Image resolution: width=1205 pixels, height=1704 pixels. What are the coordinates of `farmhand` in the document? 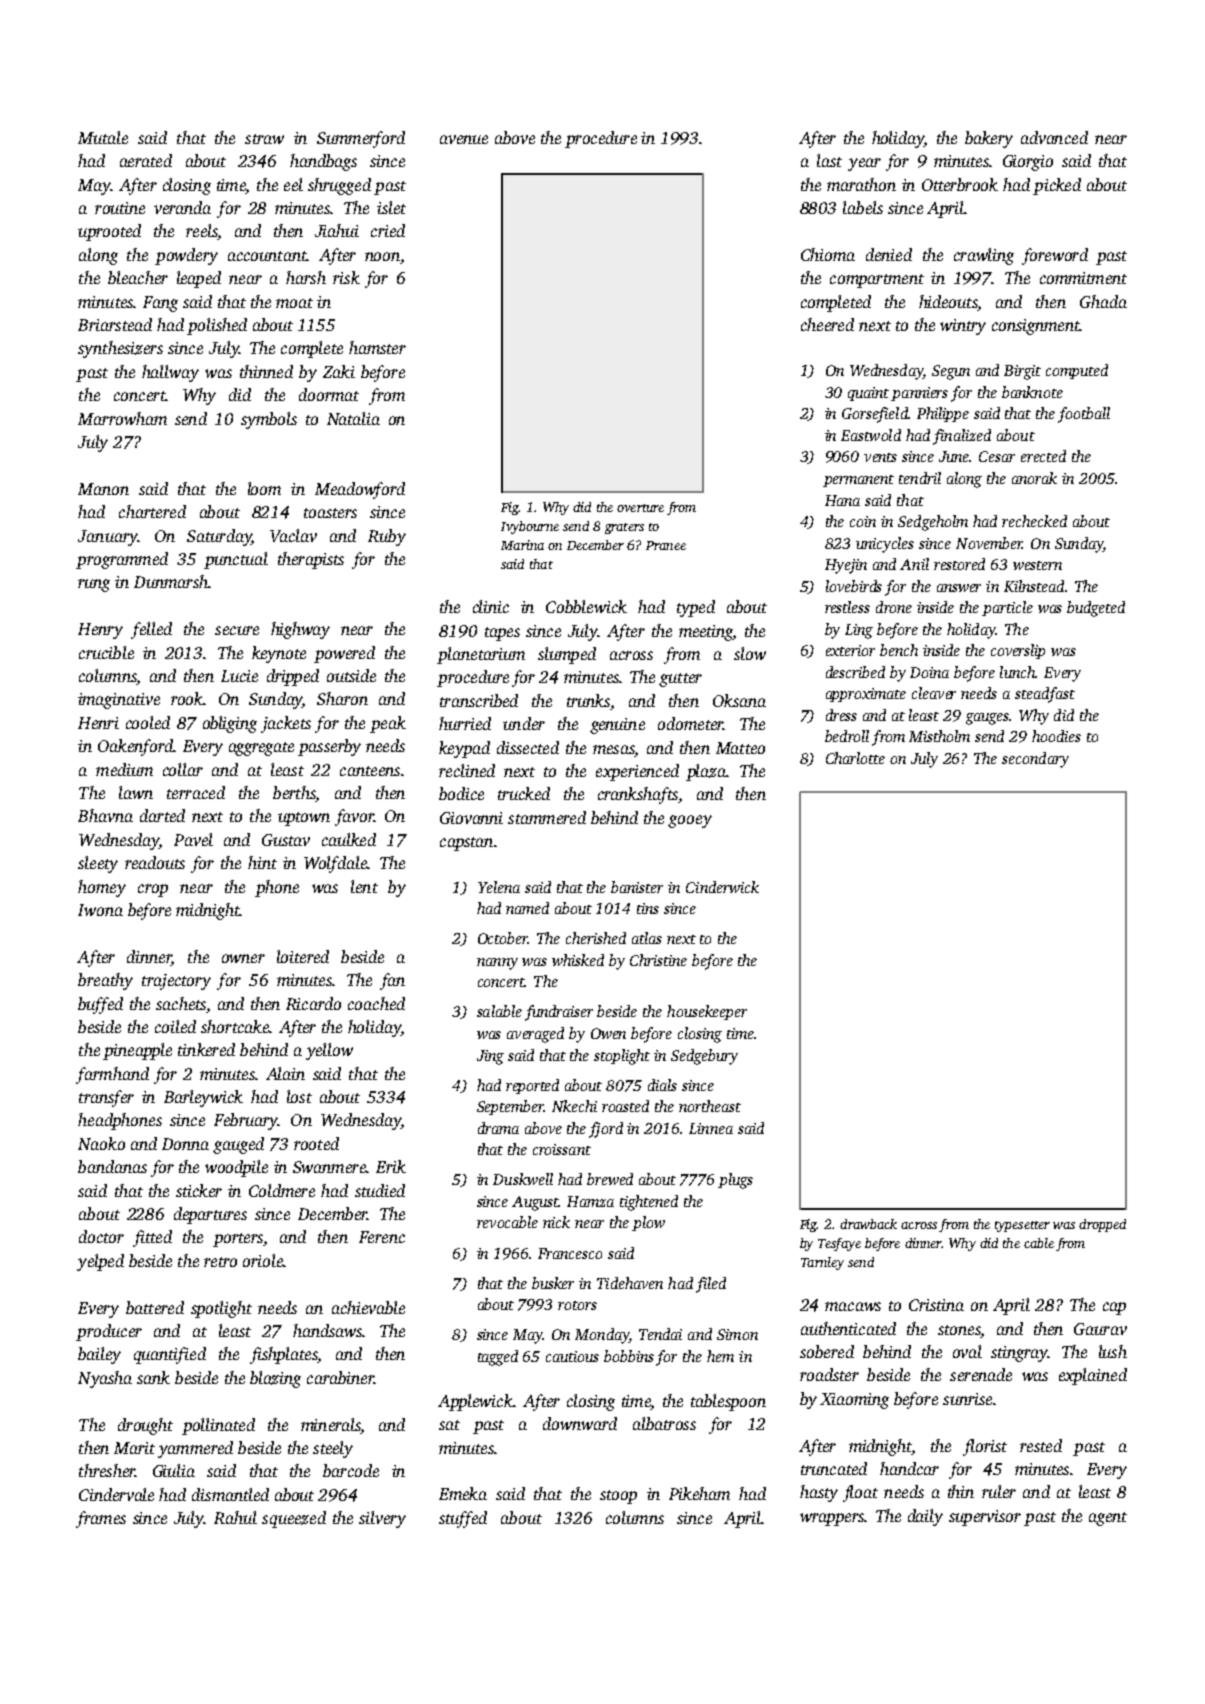 It's located at (112, 1075).
